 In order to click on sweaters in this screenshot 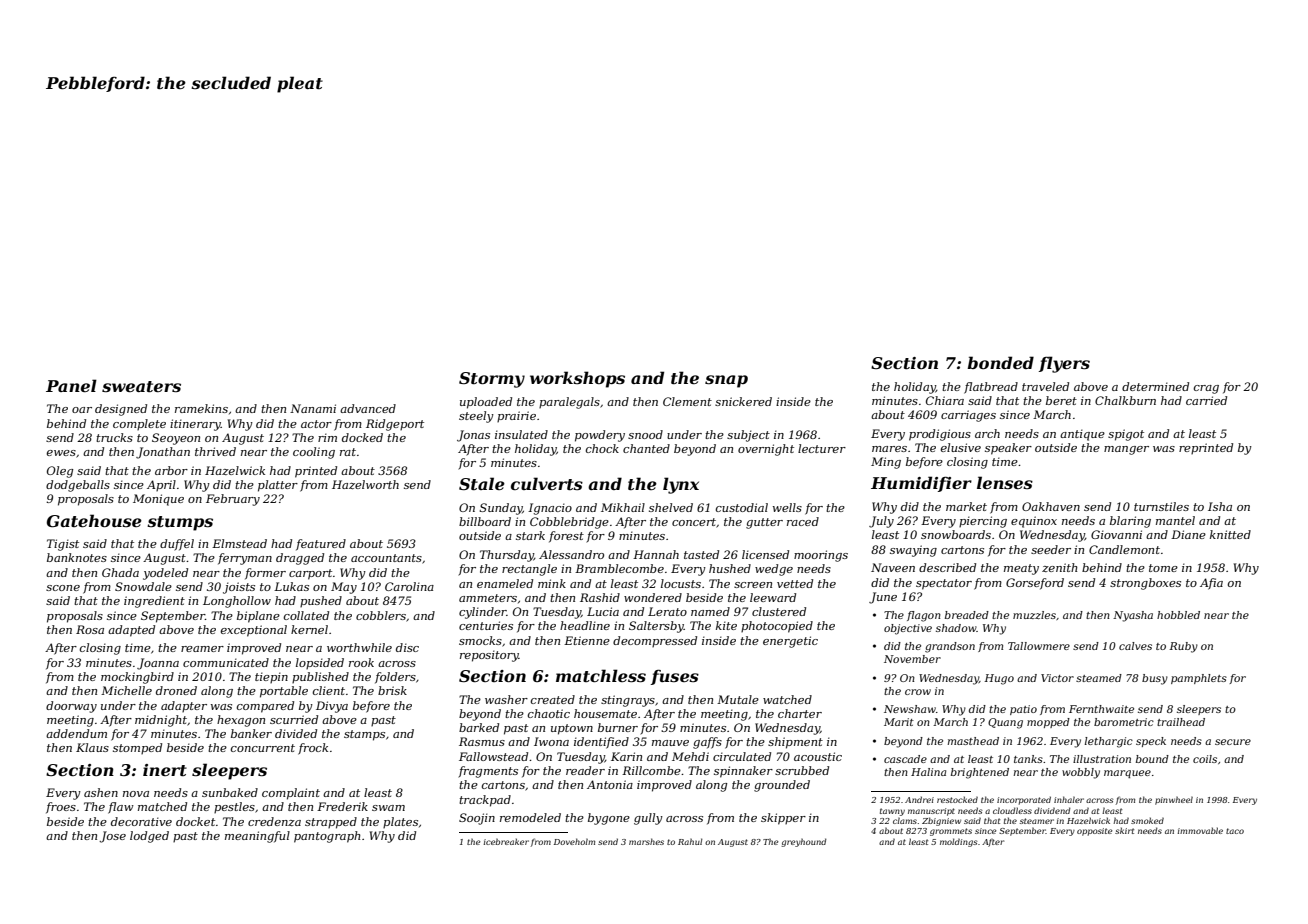, I will do `click(141, 386)`.
